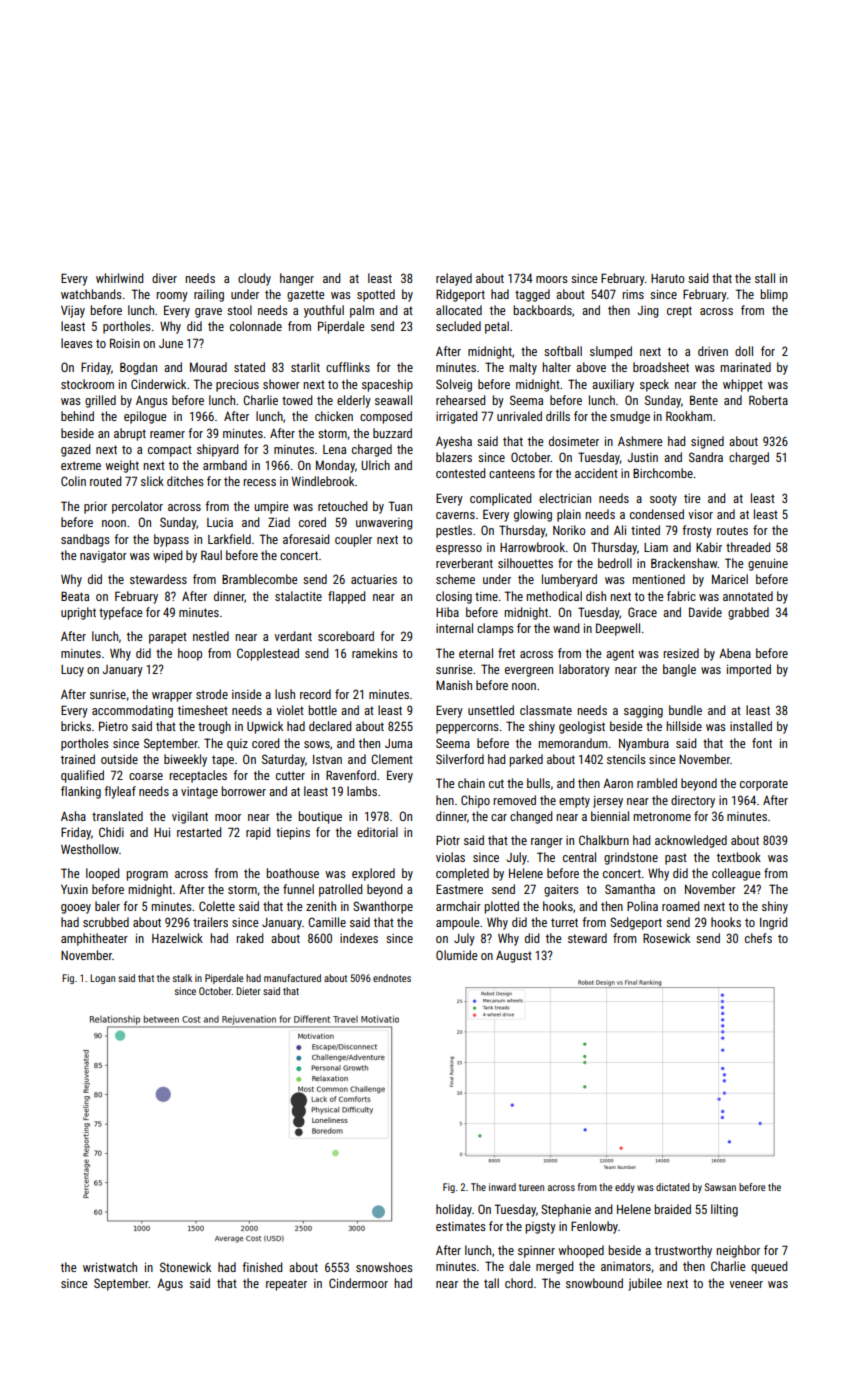 The height and width of the image is (1400, 849). I want to click on crept, so click(679, 312).
